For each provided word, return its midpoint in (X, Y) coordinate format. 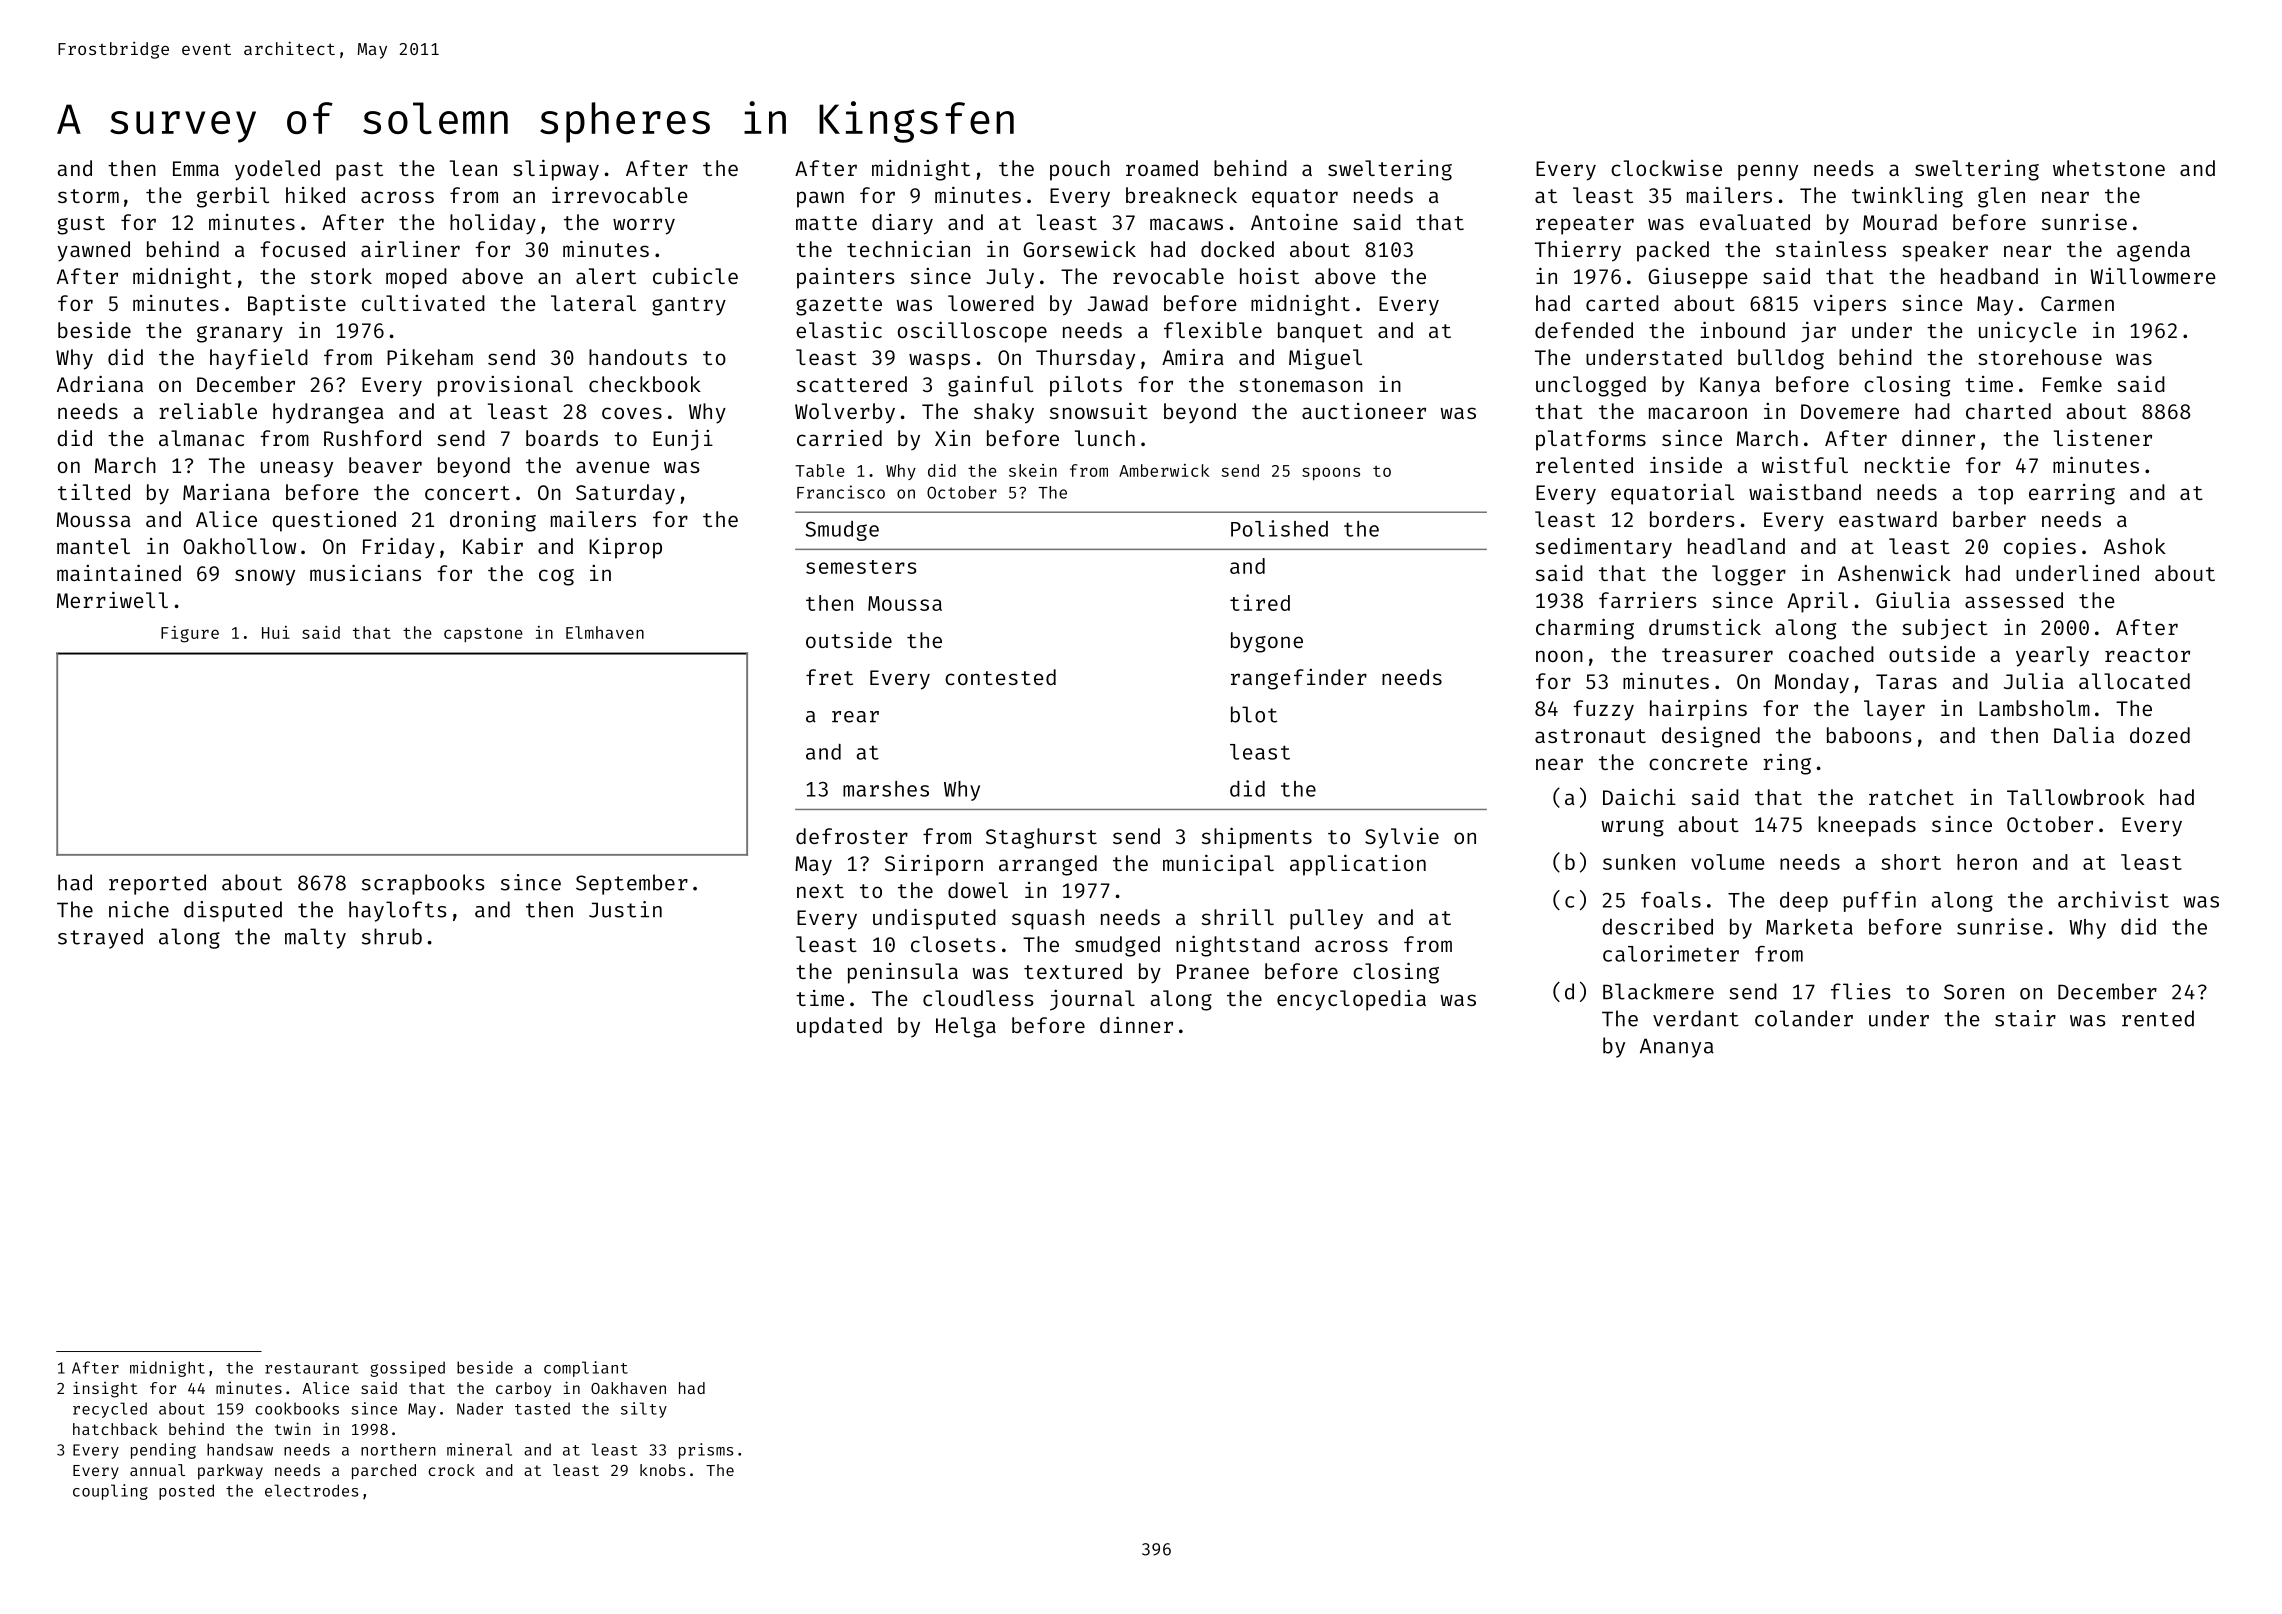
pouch (1080, 170)
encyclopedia (1351, 1000)
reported (157, 884)
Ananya (1677, 1048)
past (359, 171)
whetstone (2109, 168)
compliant (586, 1369)
